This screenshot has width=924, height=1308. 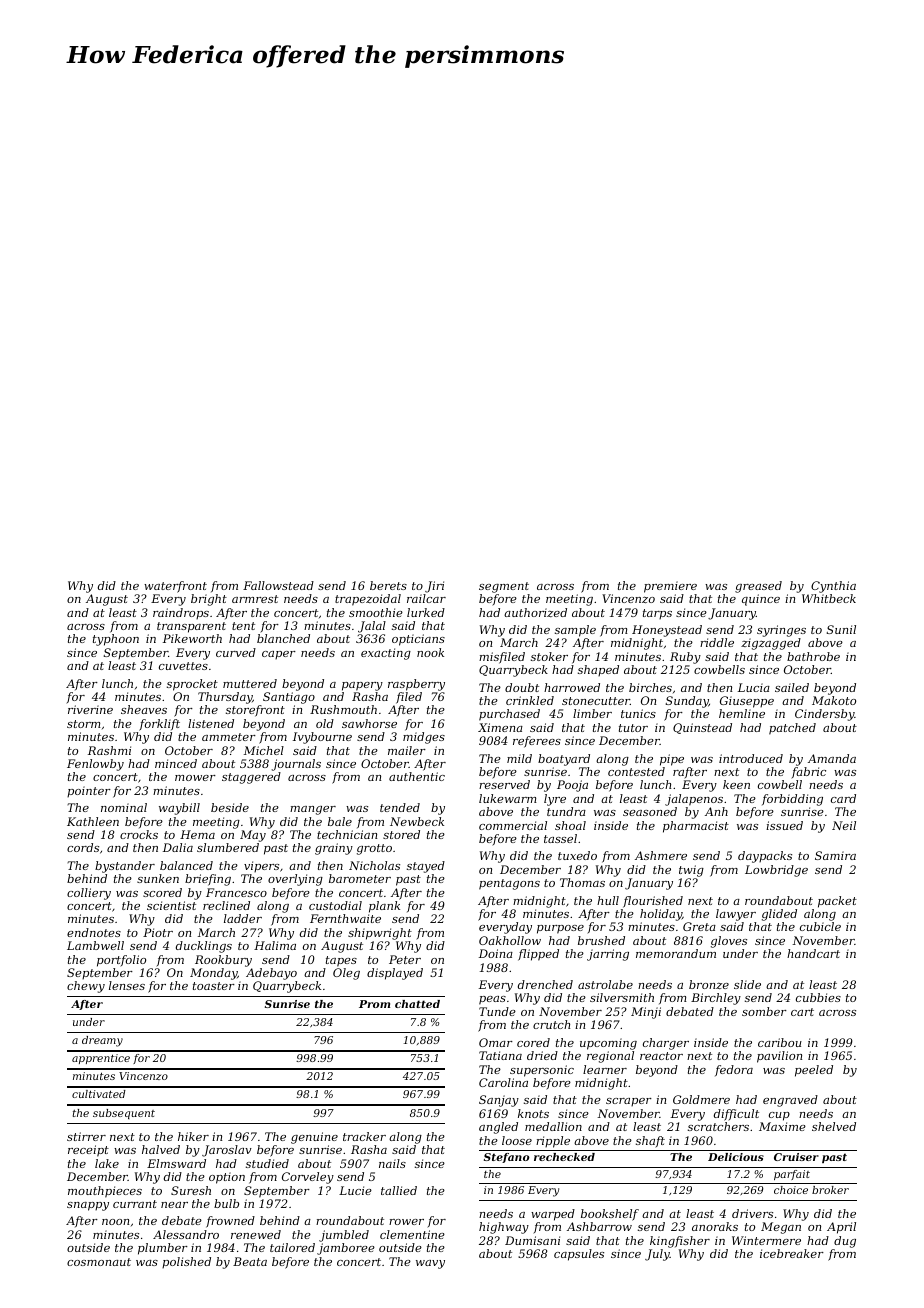 I want to click on gloves, so click(x=729, y=942).
